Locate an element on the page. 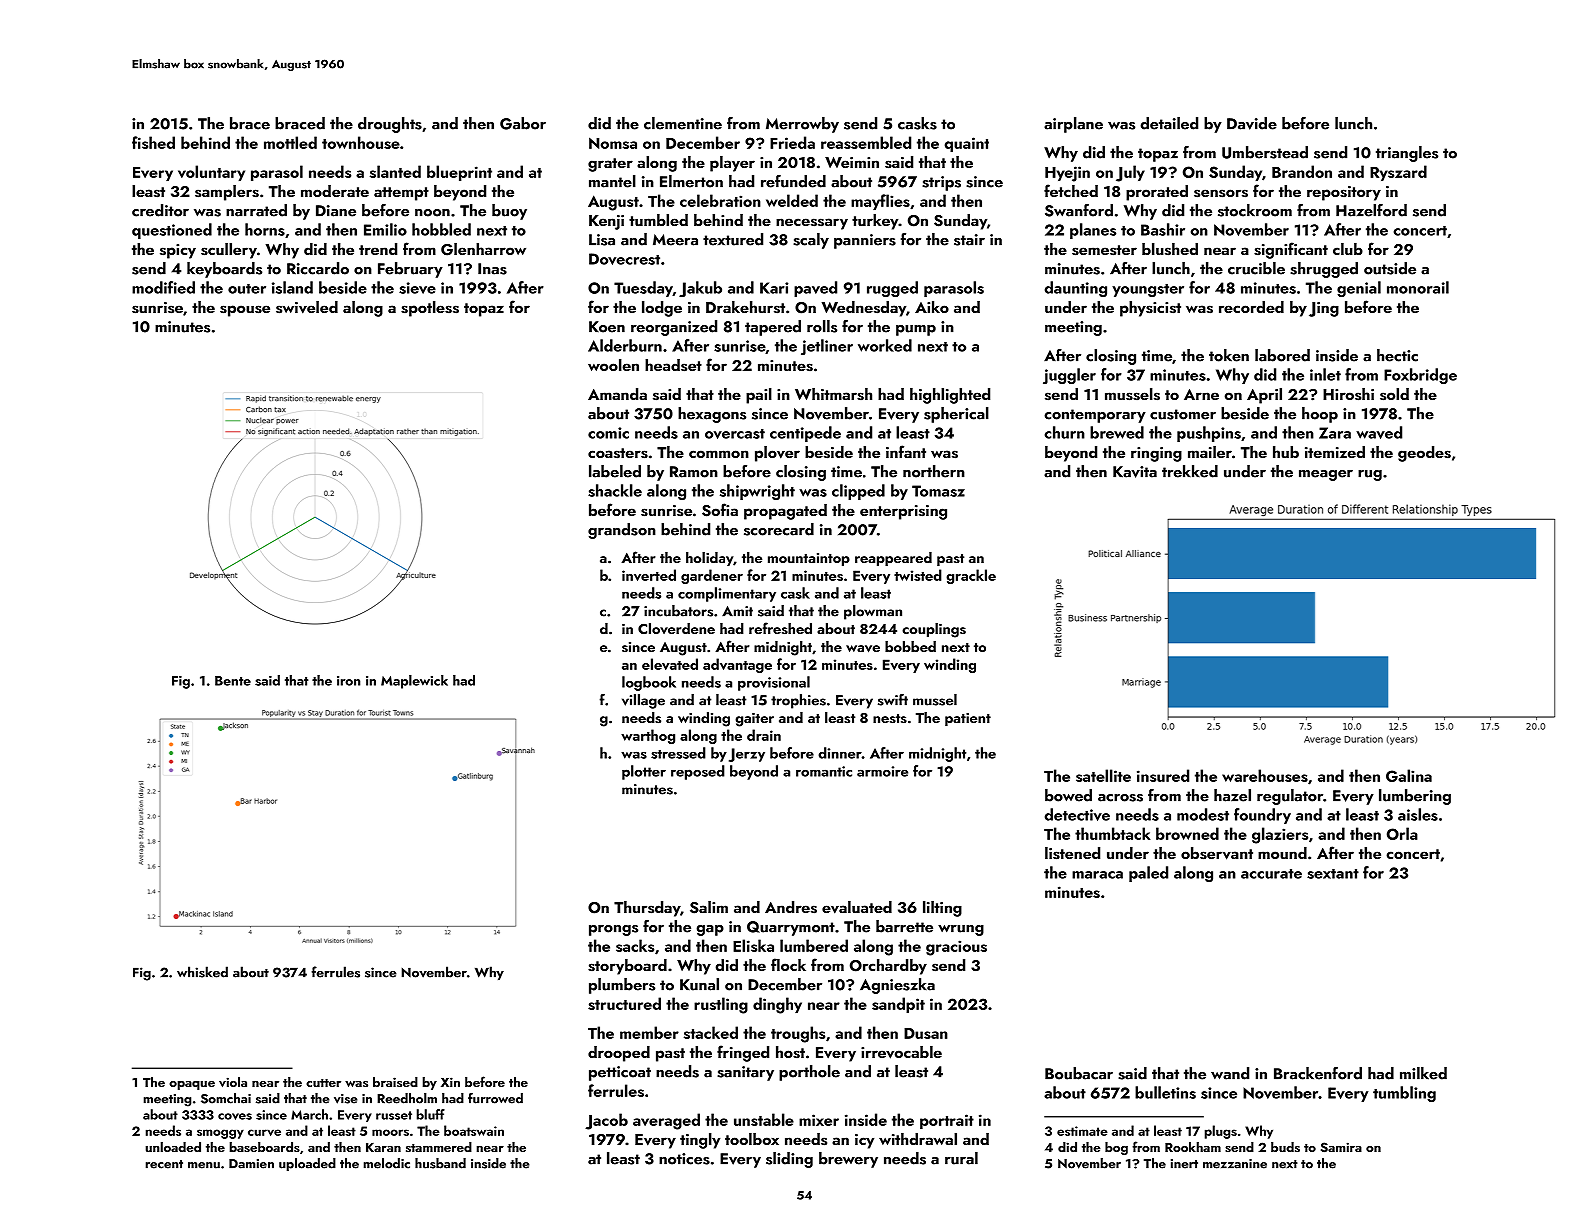 The width and height of the image is (1593, 1231). scaly is located at coordinates (811, 241).
